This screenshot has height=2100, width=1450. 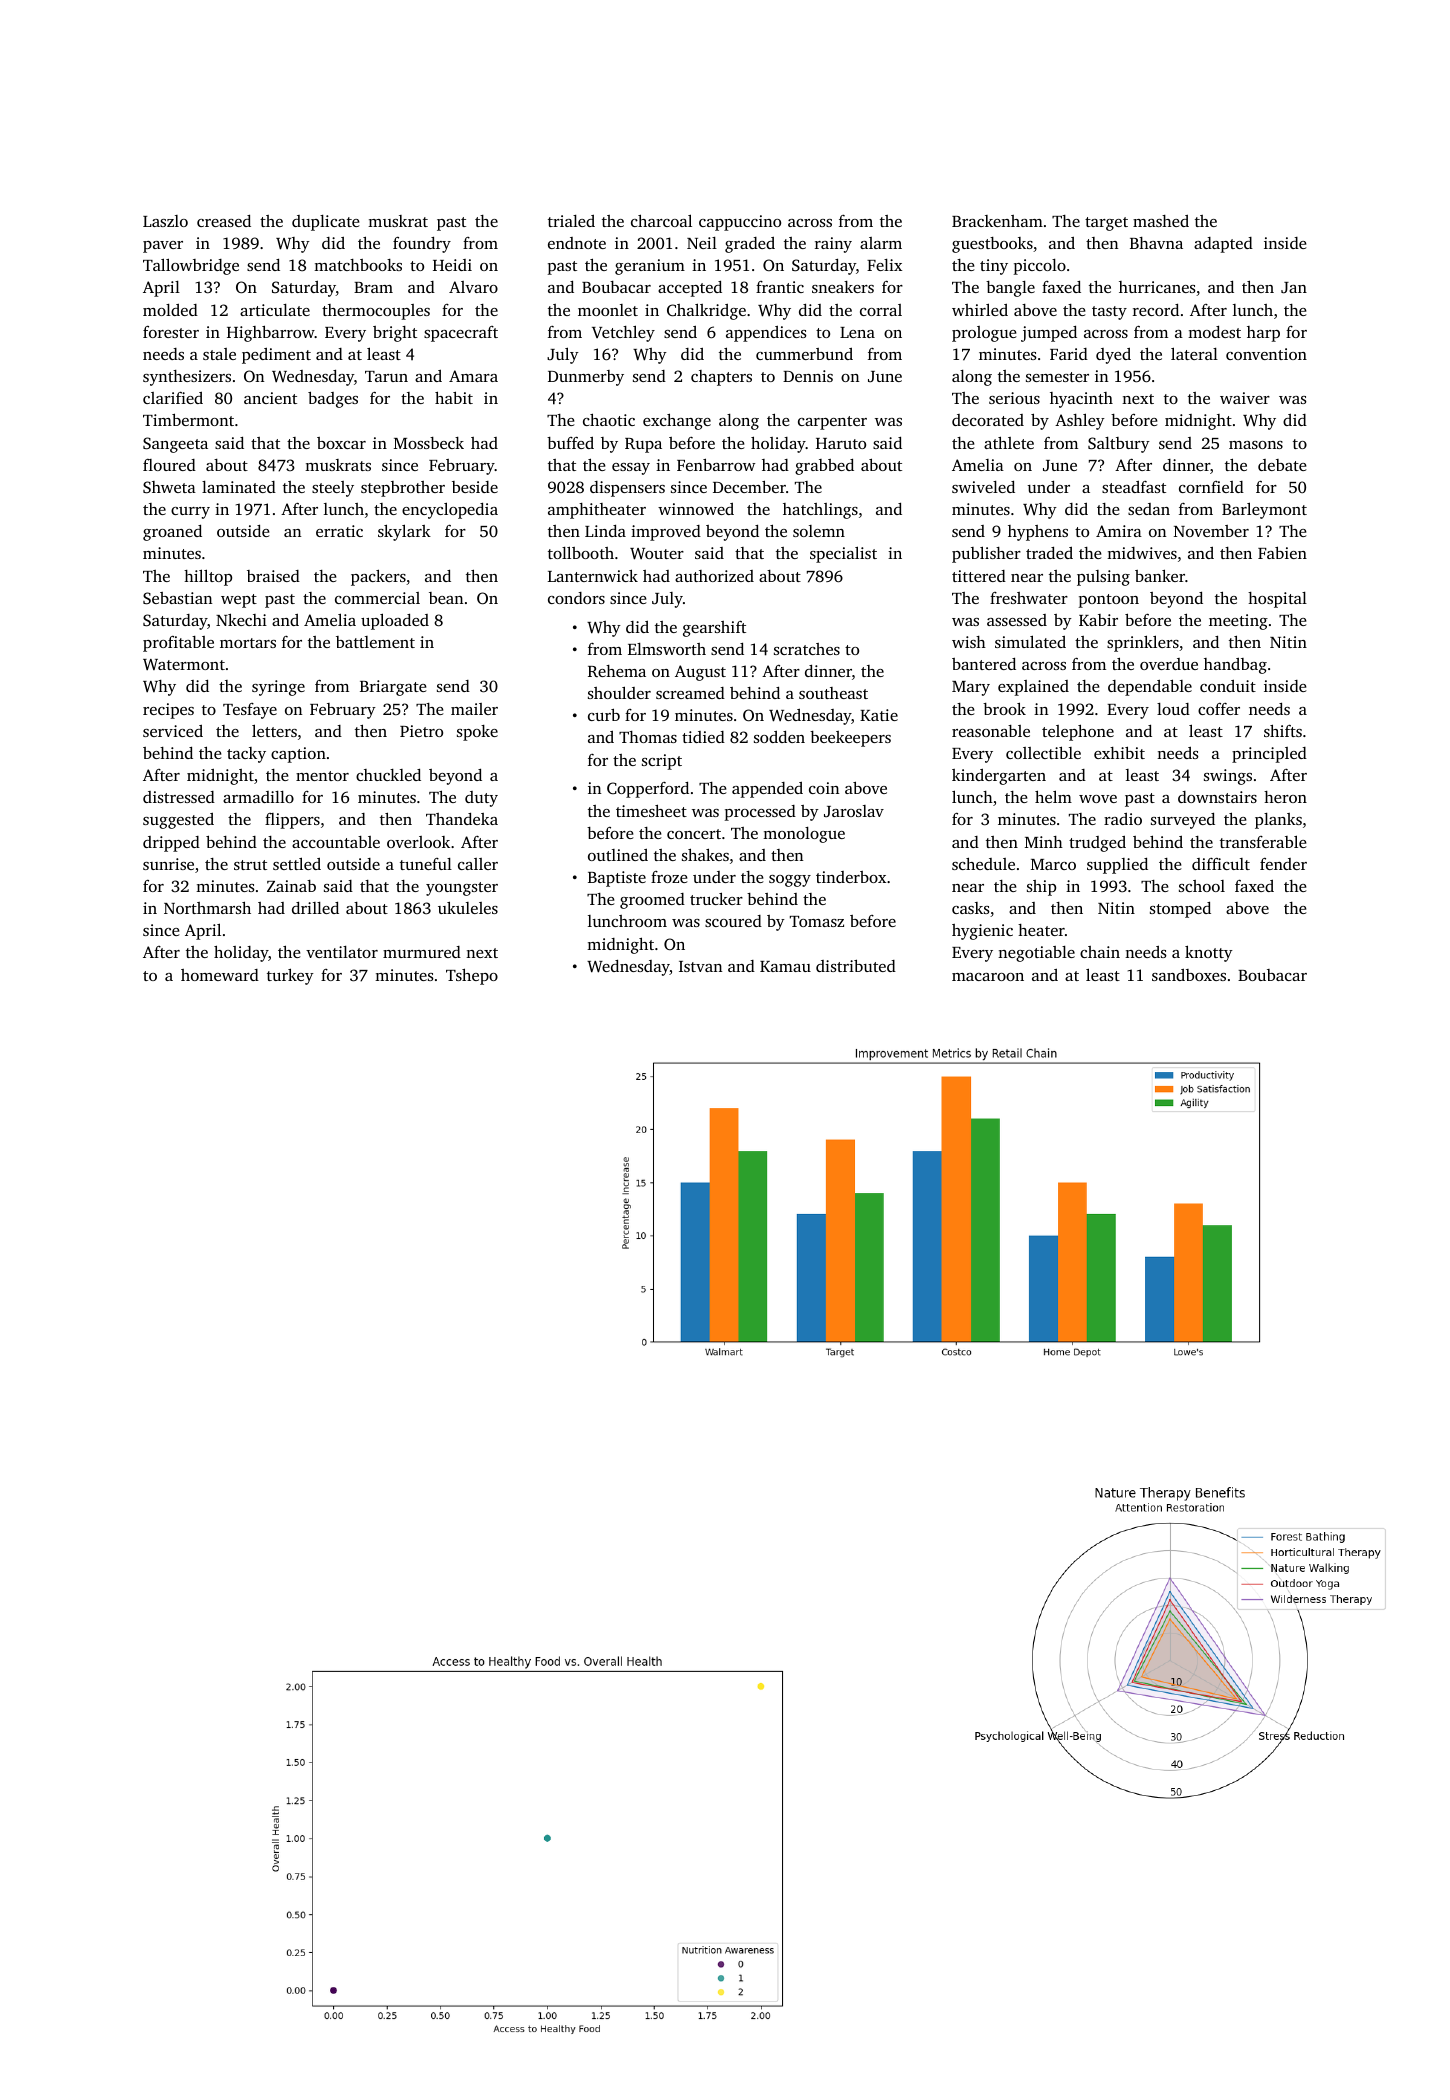 I want to click on Minh, so click(x=1044, y=842).
